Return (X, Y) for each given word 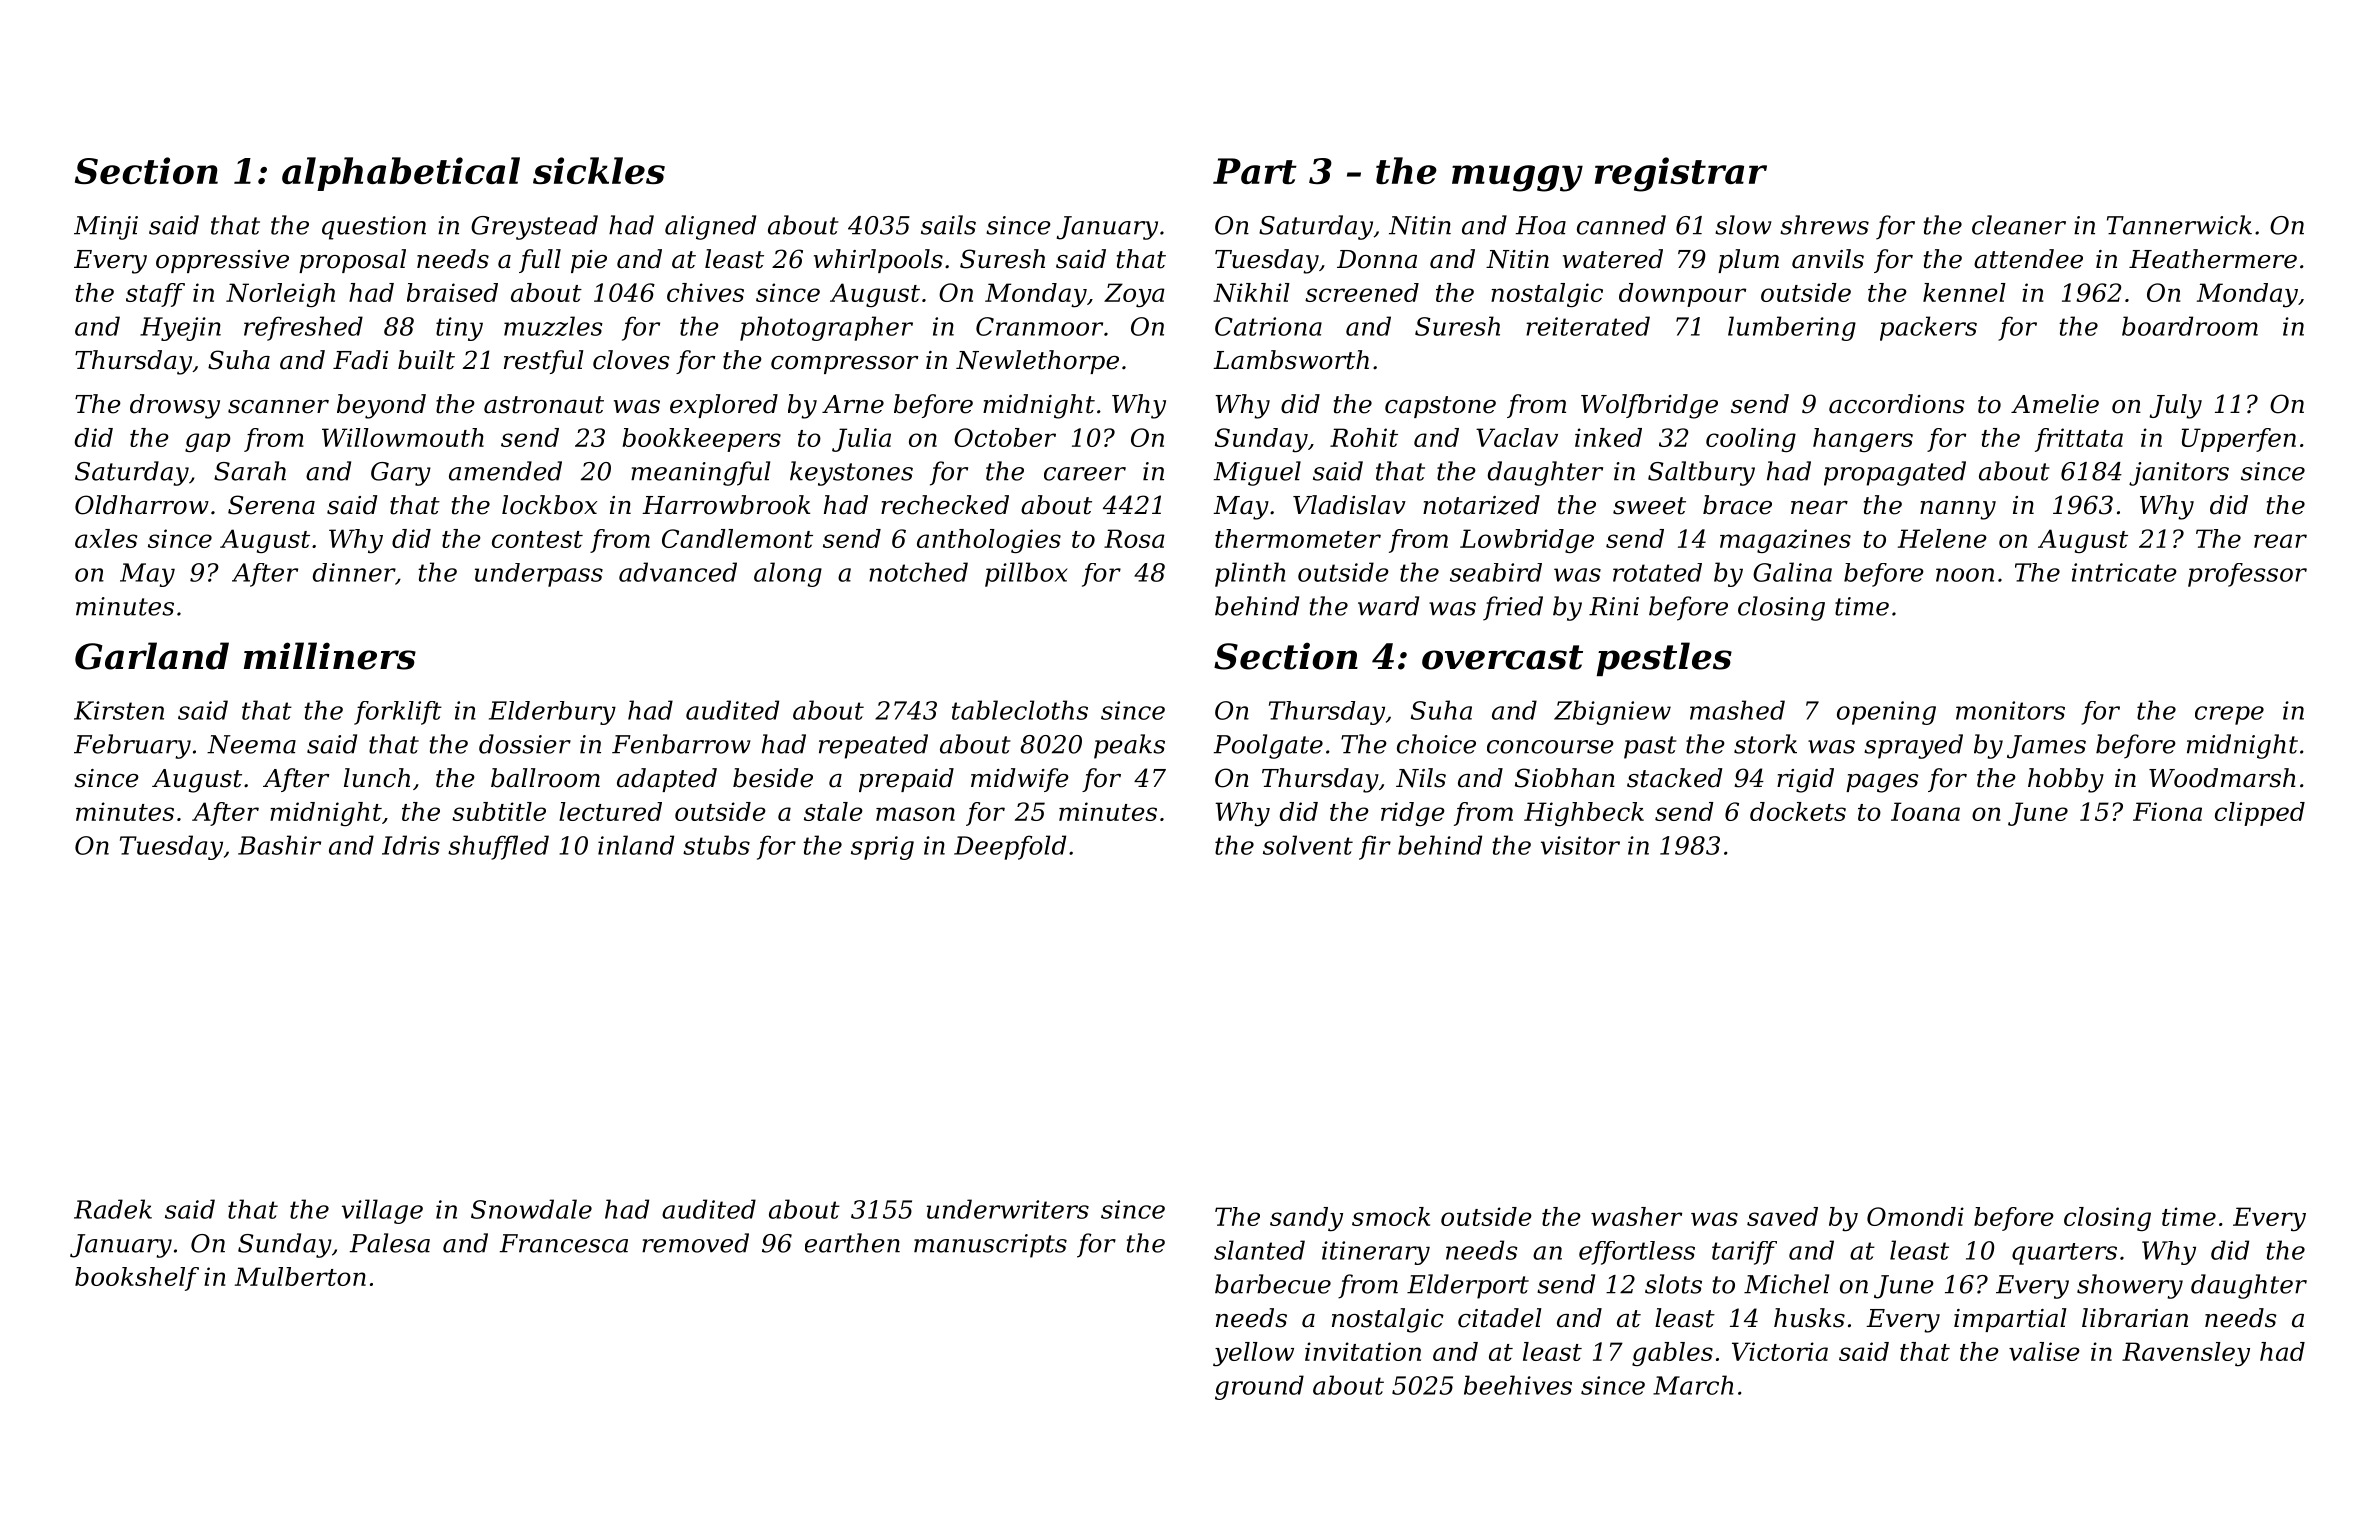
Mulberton (300, 1276)
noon (1965, 575)
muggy (1517, 178)
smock (1391, 1216)
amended (505, 471)
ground (1259, 1387)
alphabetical (401, 174)
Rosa (1134, 538)
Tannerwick (2179, 225)
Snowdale (531, 1209)
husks (1809, 1318)
